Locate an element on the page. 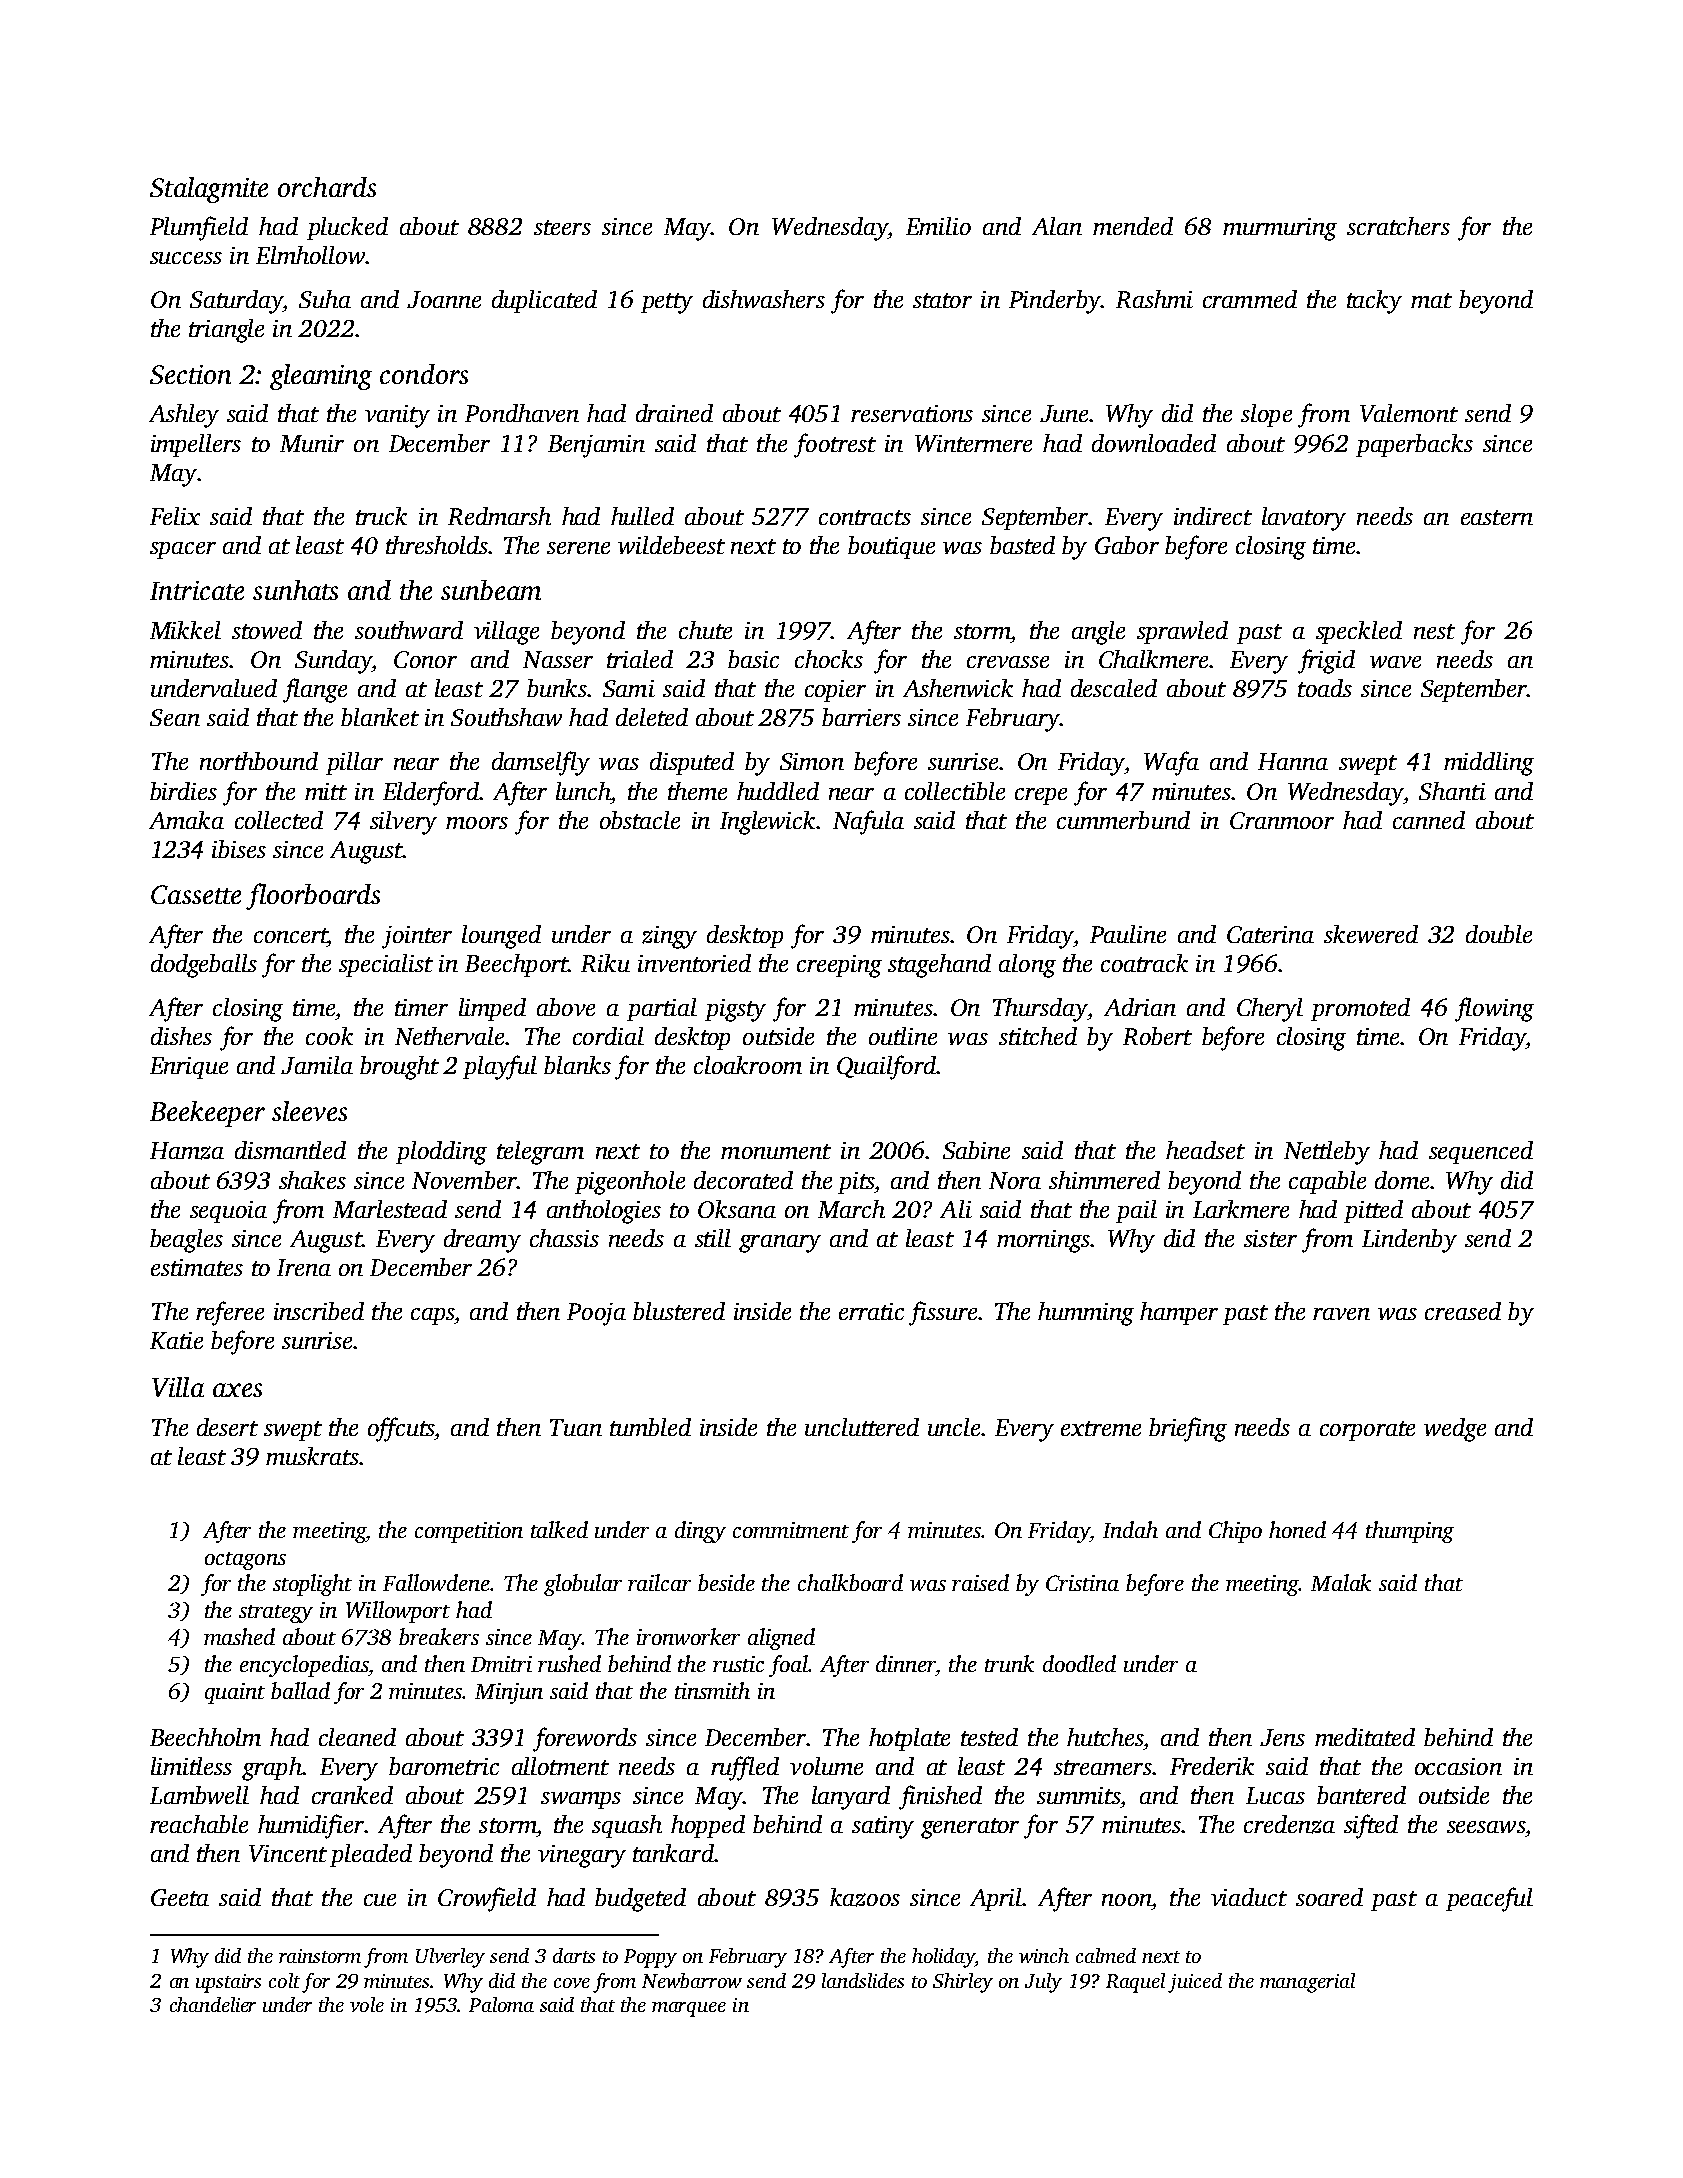 The height and width of the image is (2178, 1683). tacky is located at coordinates (1374, 302).
